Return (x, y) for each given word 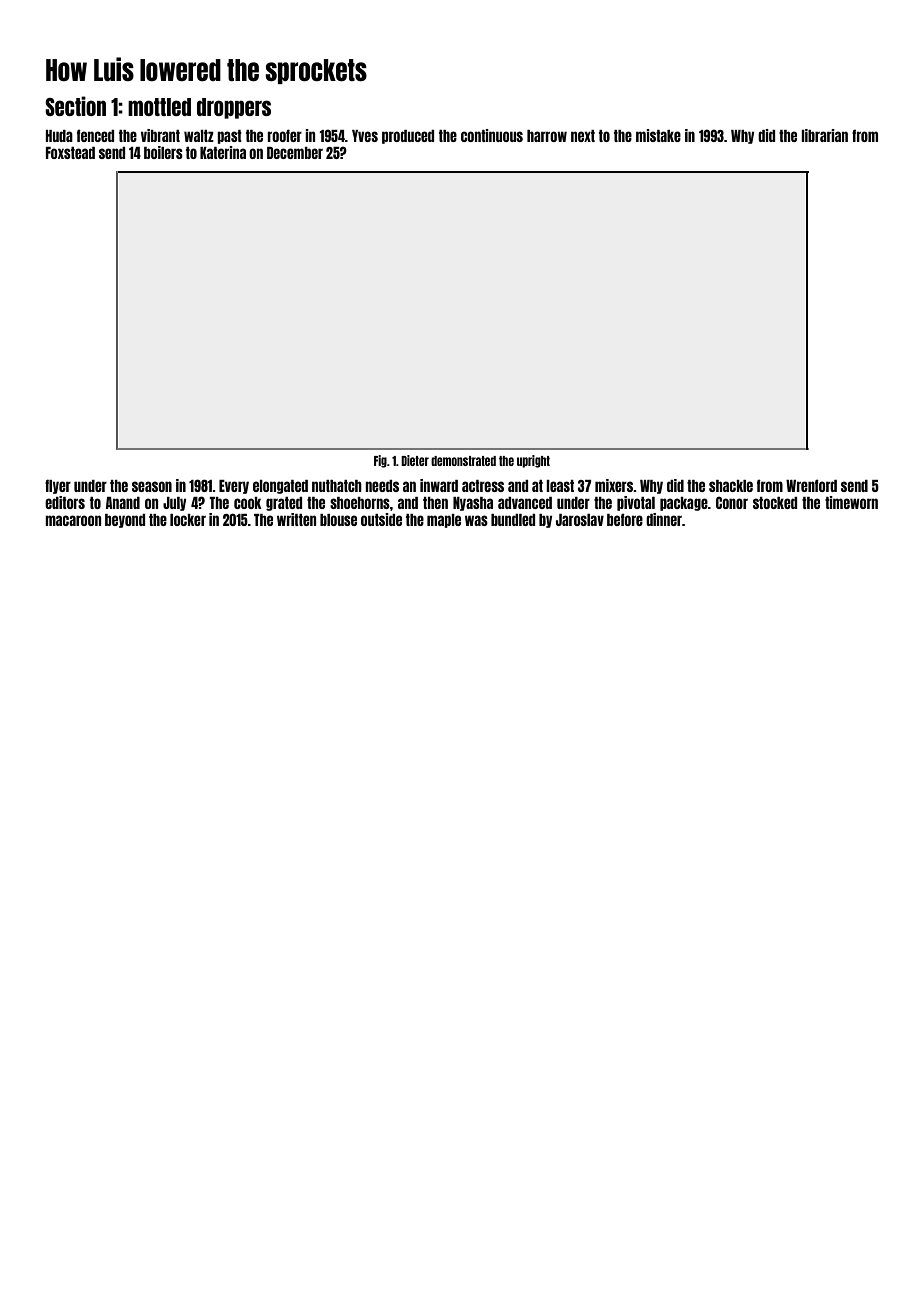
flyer (58, 486)
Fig (380, 461)
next (583, 136)
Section (75, 106)
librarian (824, 135)
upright (533, 461)
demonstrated (463, 461)
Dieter (415, 460)
